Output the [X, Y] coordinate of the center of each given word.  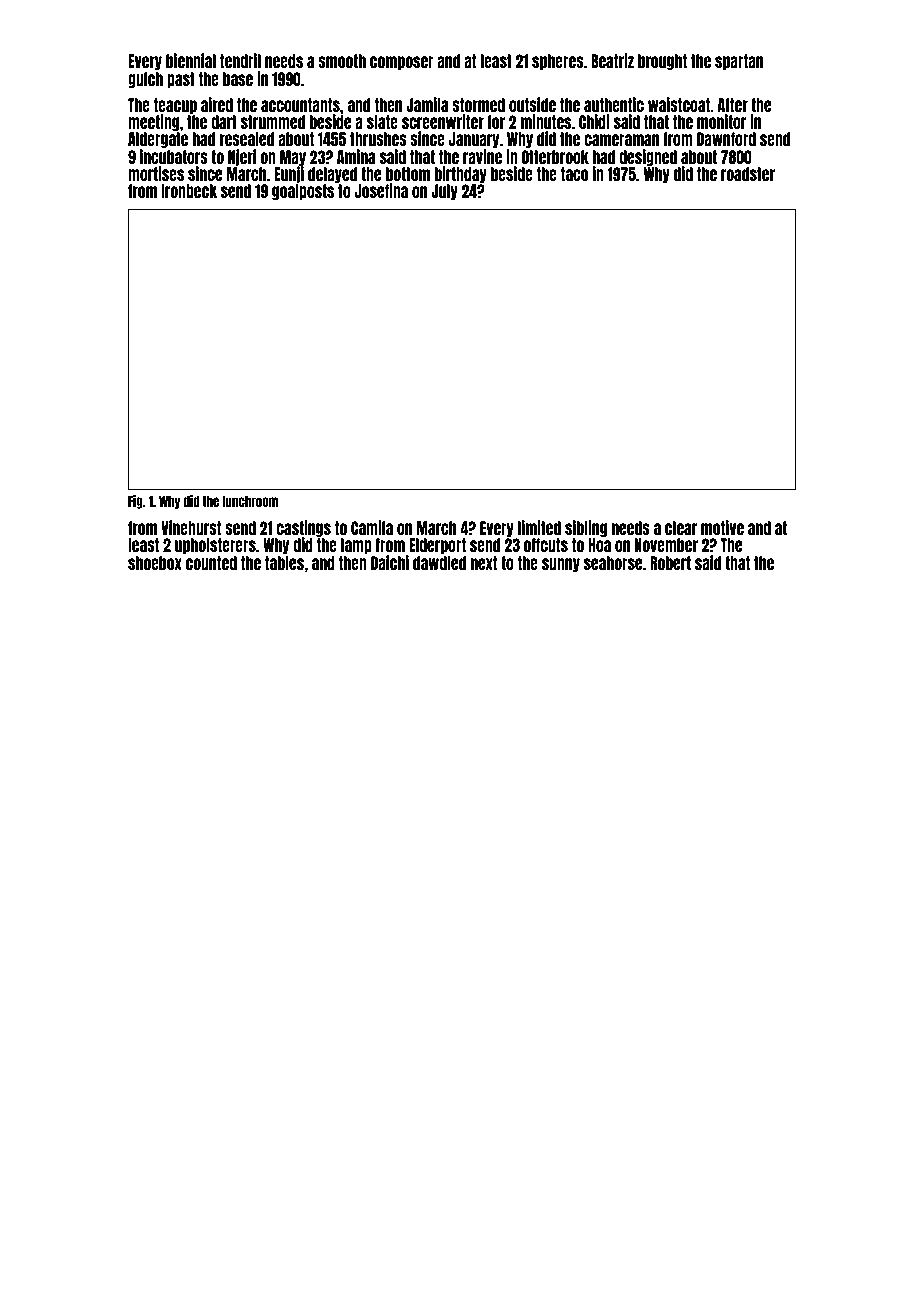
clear [681, 528]
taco [574, 174]
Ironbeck [189, 191]
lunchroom [250, 501]
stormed [478, 105]
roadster [748, 174]
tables [284, 563]
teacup [175, 106]
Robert [670, 563]
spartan [739, 62]
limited [539, 527]
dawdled [439, 563]
